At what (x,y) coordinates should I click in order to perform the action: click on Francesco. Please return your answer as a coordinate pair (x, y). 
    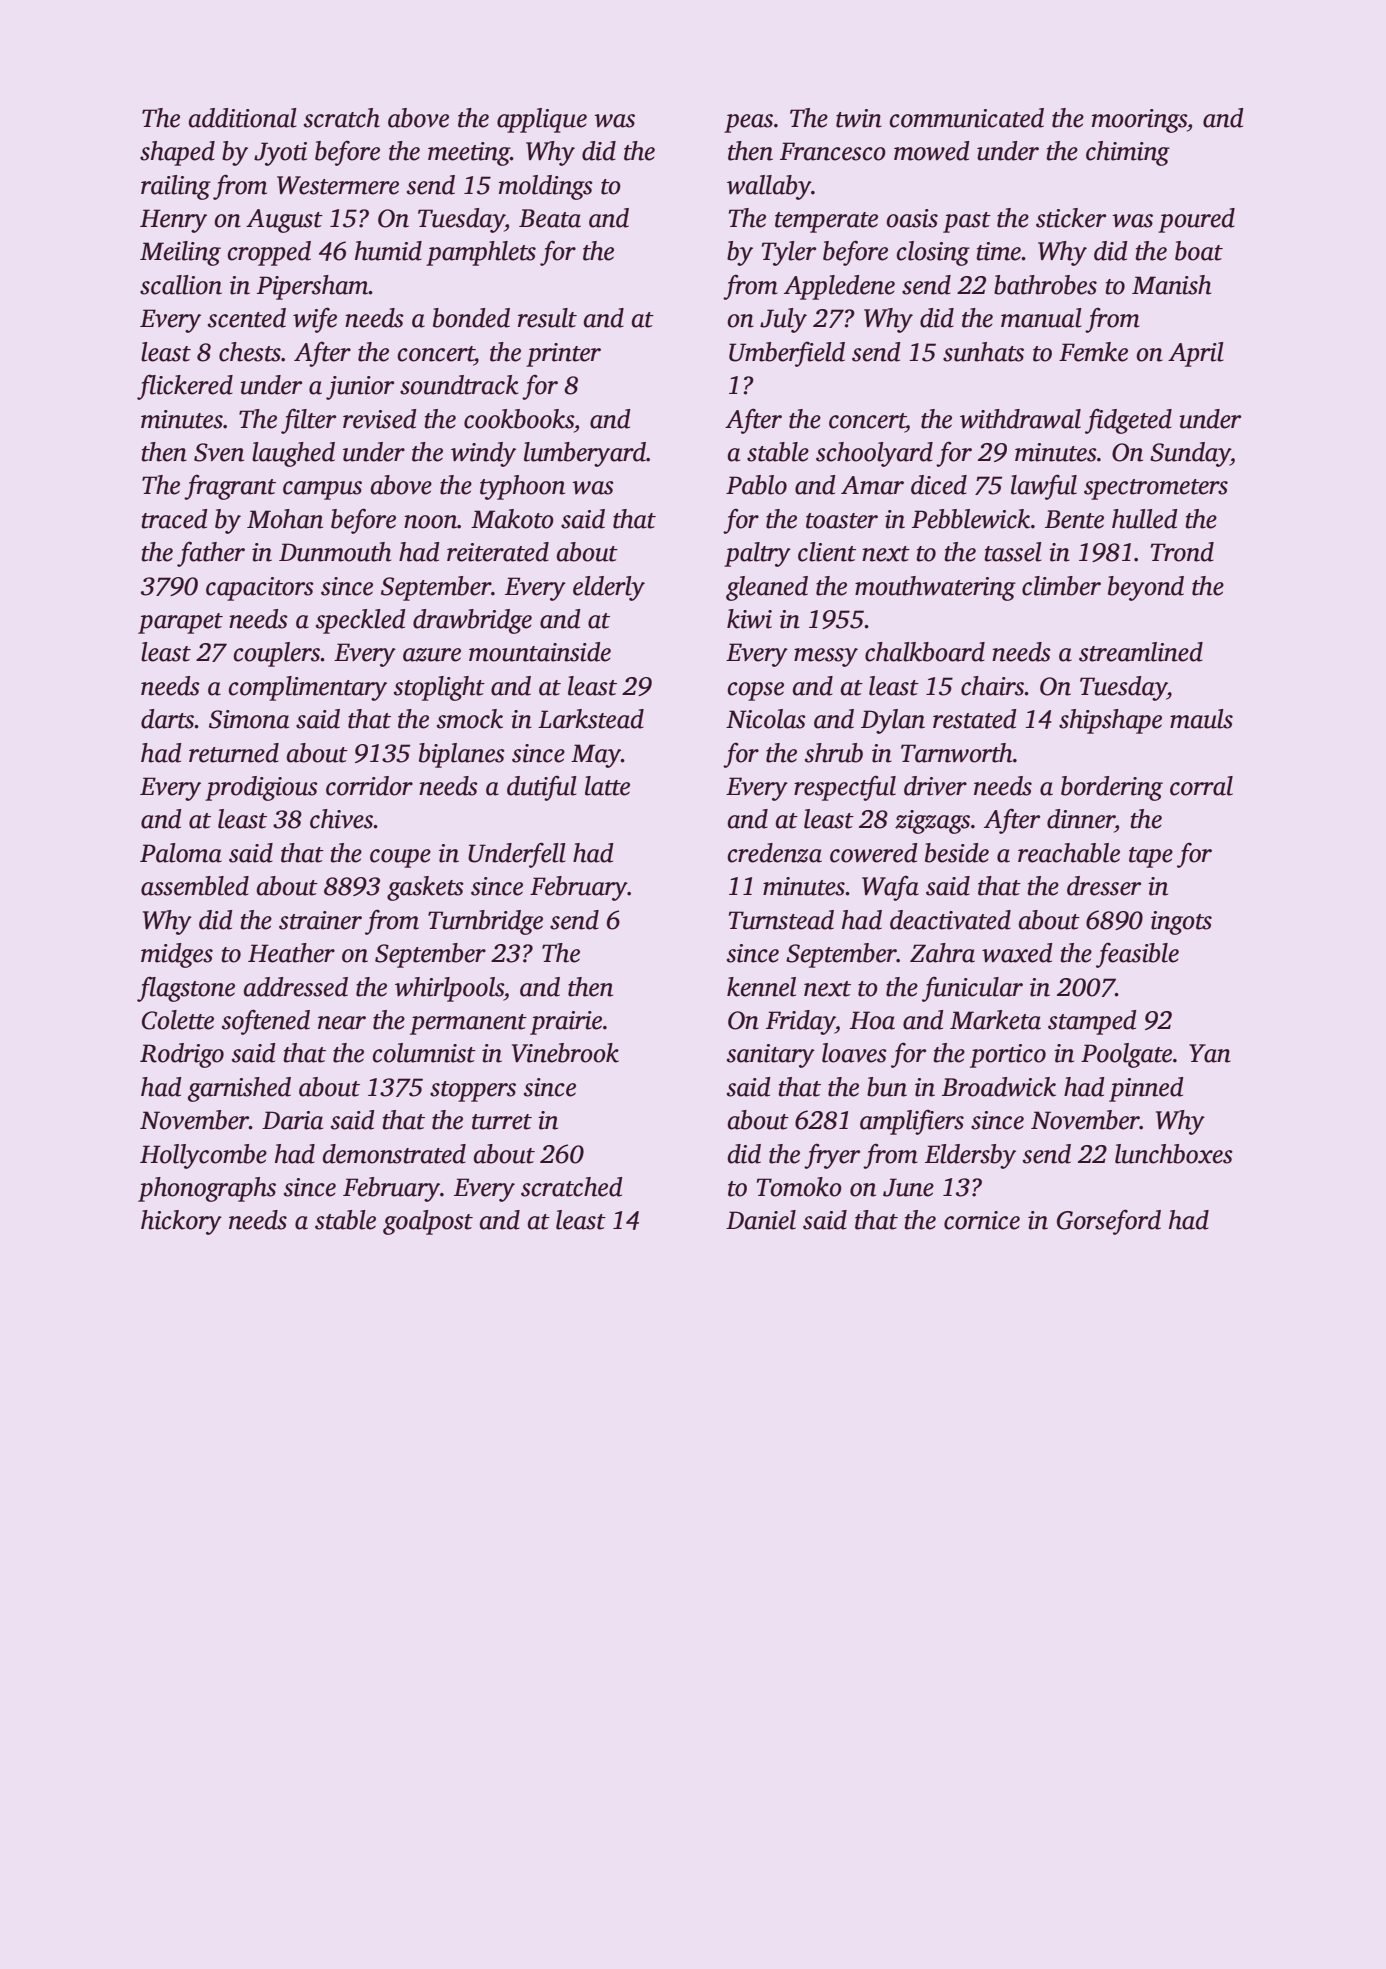
    Looking at the image, I should click on (833, 151).
